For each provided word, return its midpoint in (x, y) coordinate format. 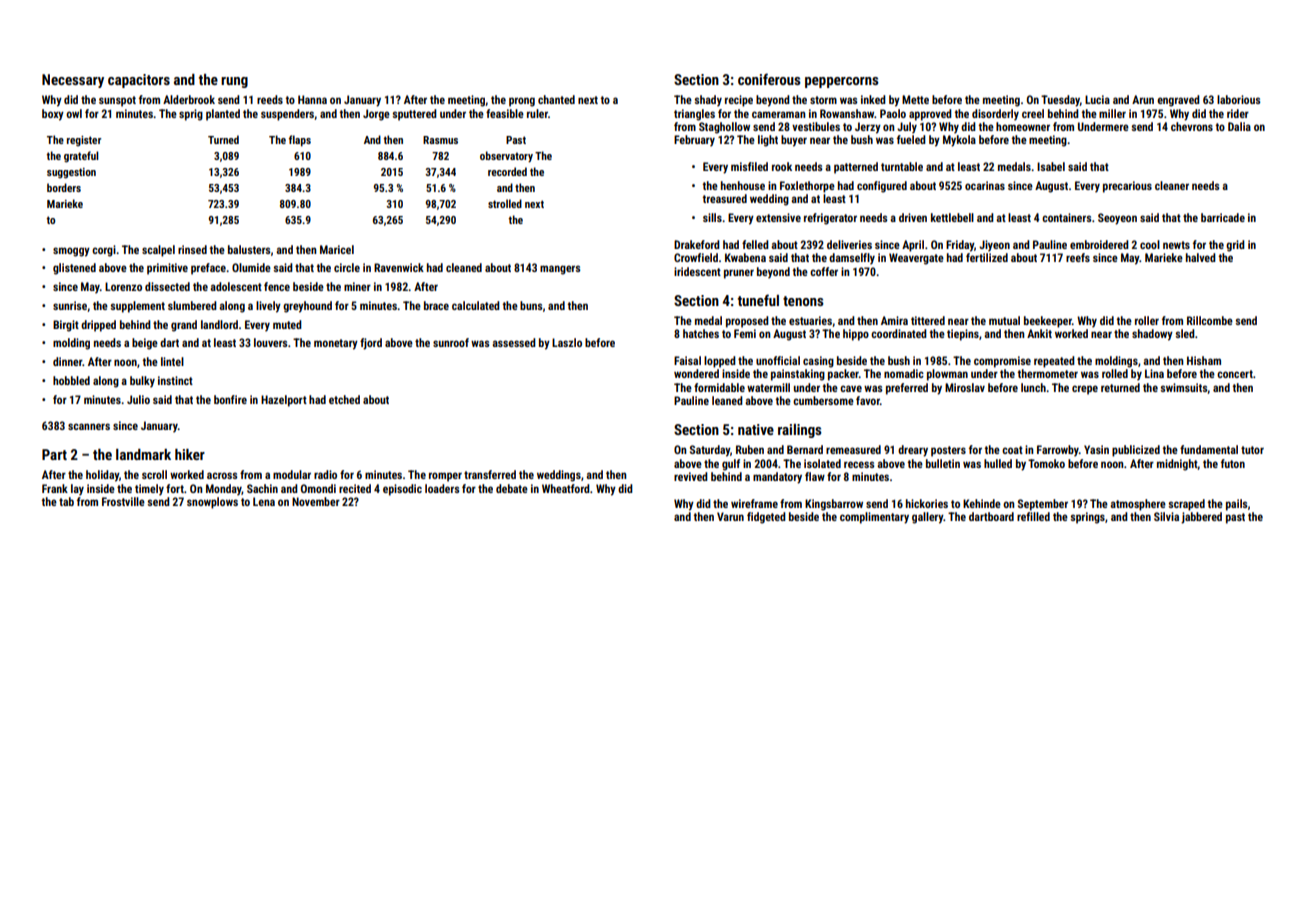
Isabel (1051, 166)
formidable (719, 387)
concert (1235, 374)
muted (287, 324)
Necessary (73, 81)
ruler (537, 113)
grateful (81, 157)
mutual (1004, 320)
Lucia (1097, 99)
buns (531, 305)
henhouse (743, 185)
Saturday (710, 451)
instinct (175, 380)
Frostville (123, 501)
